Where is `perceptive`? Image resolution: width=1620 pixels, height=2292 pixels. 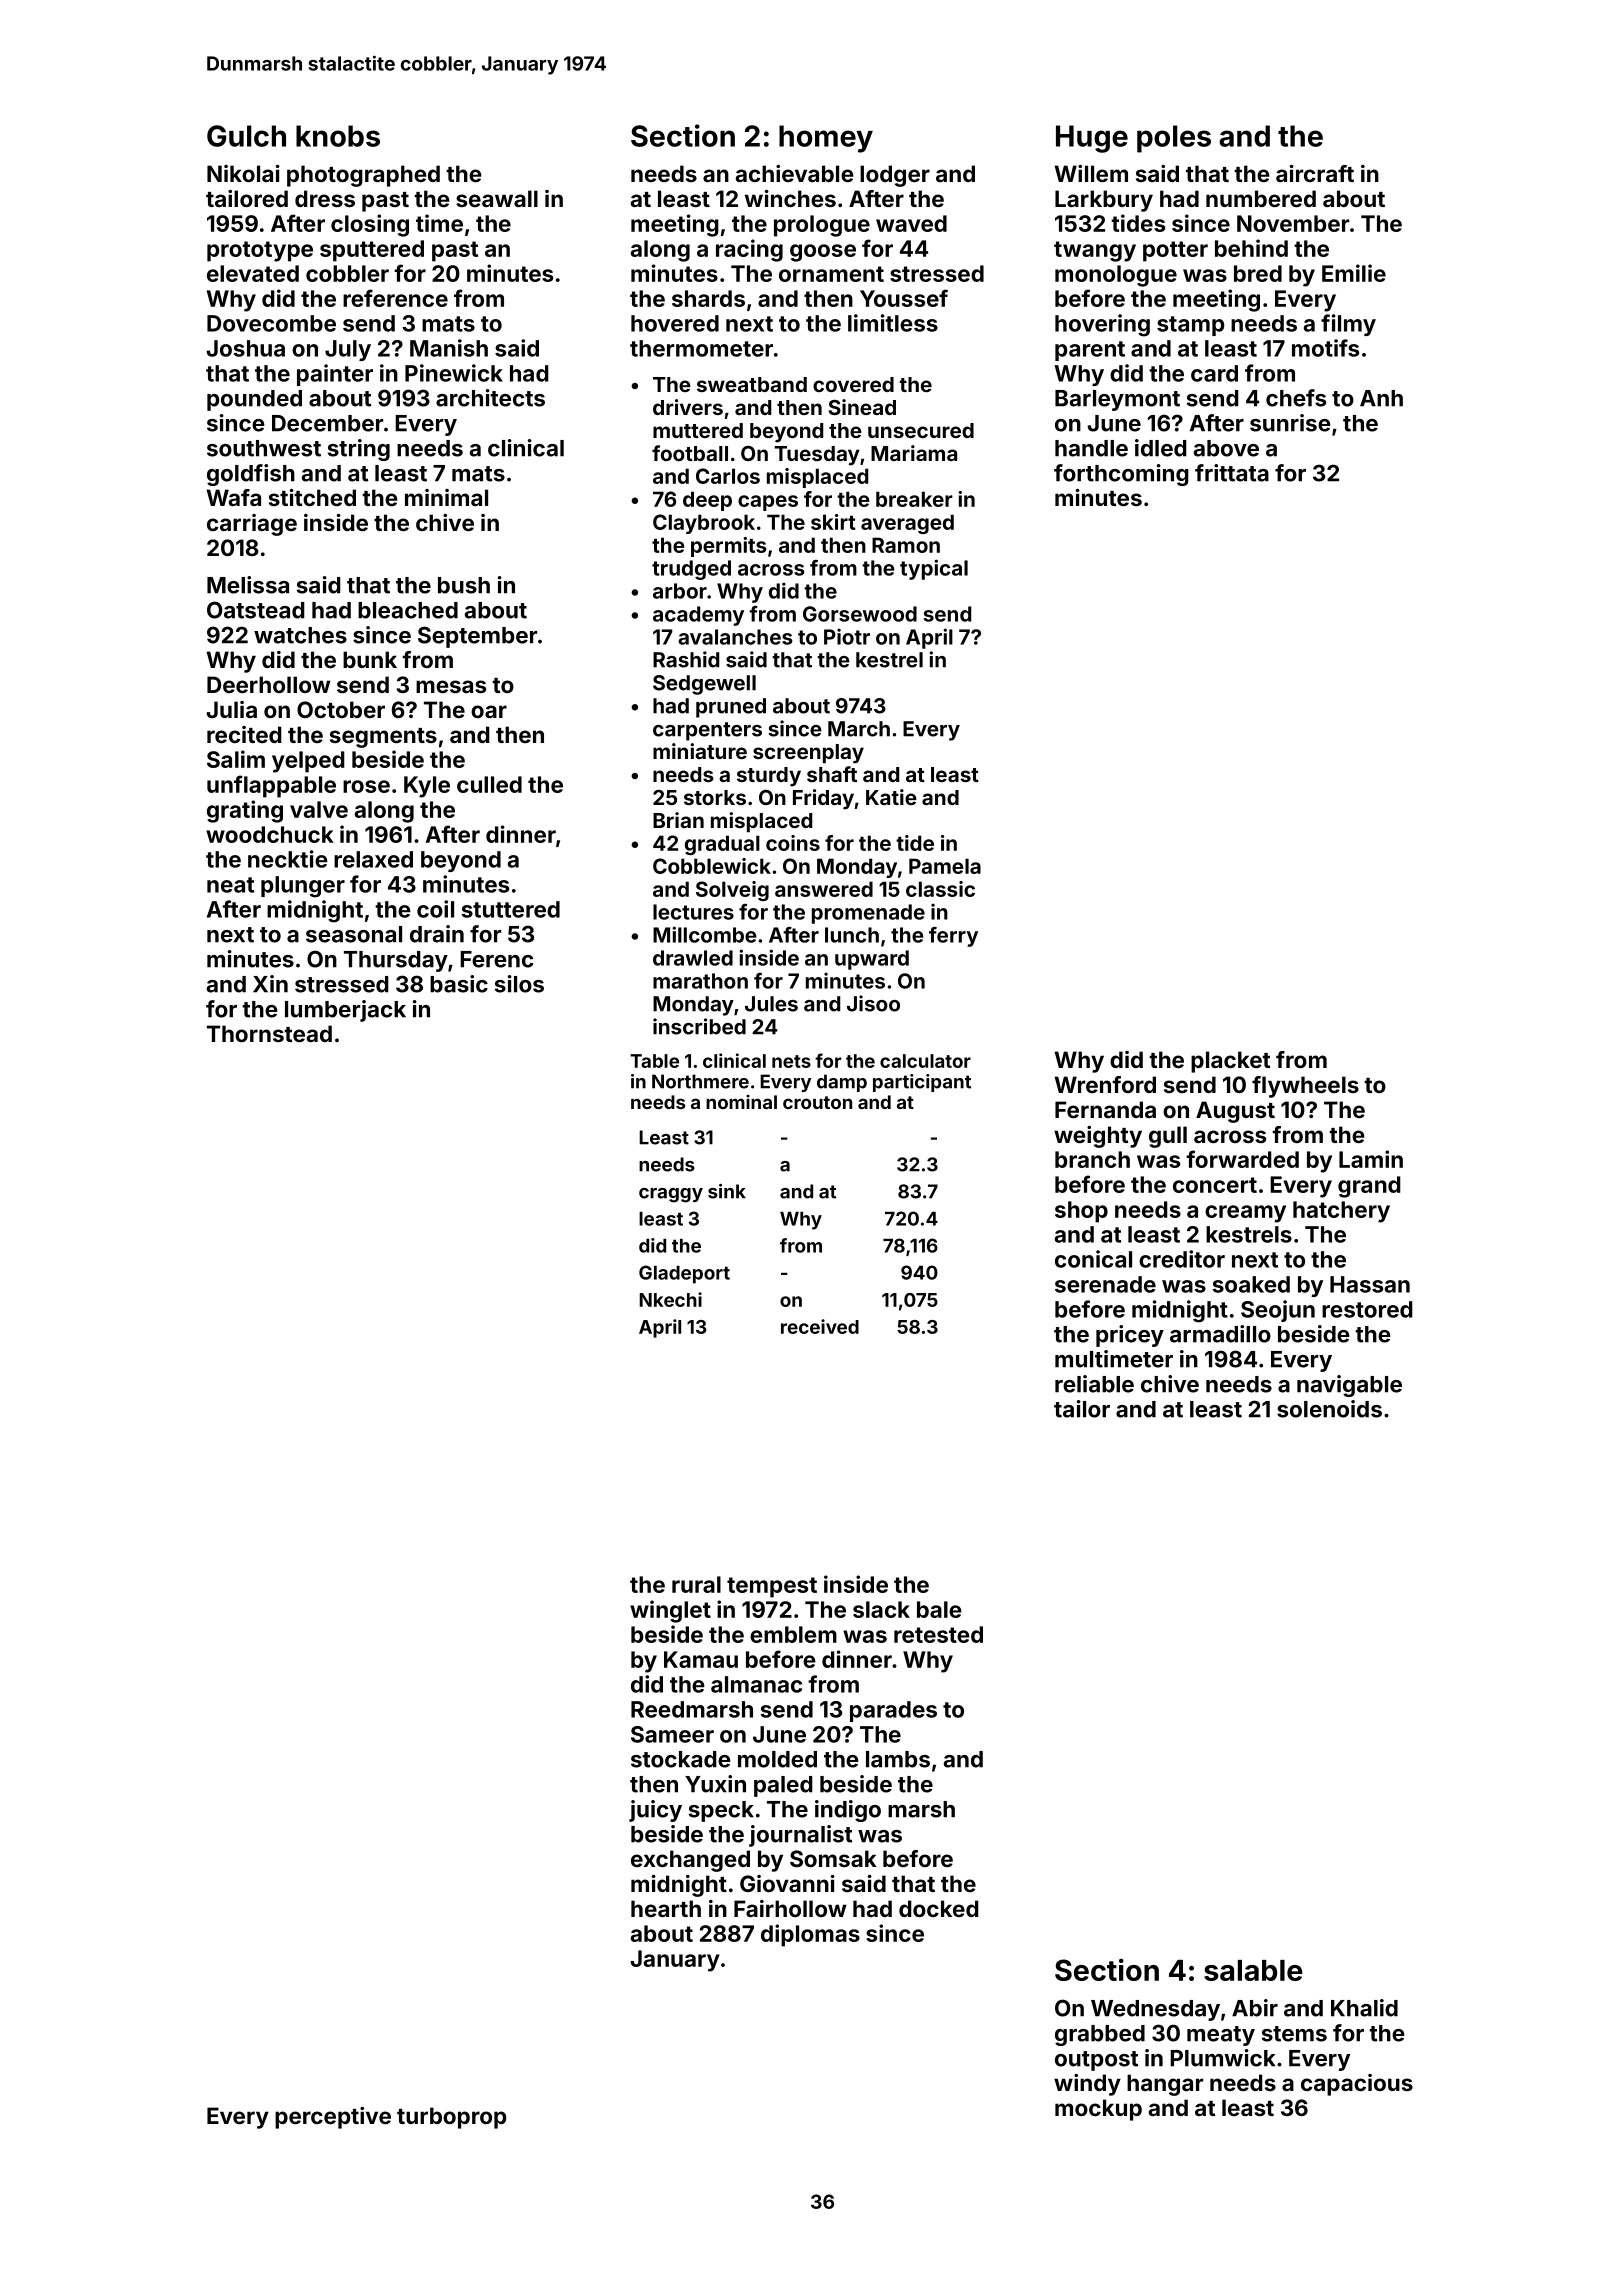 perceptive is located at coordinates (333, 2118).
